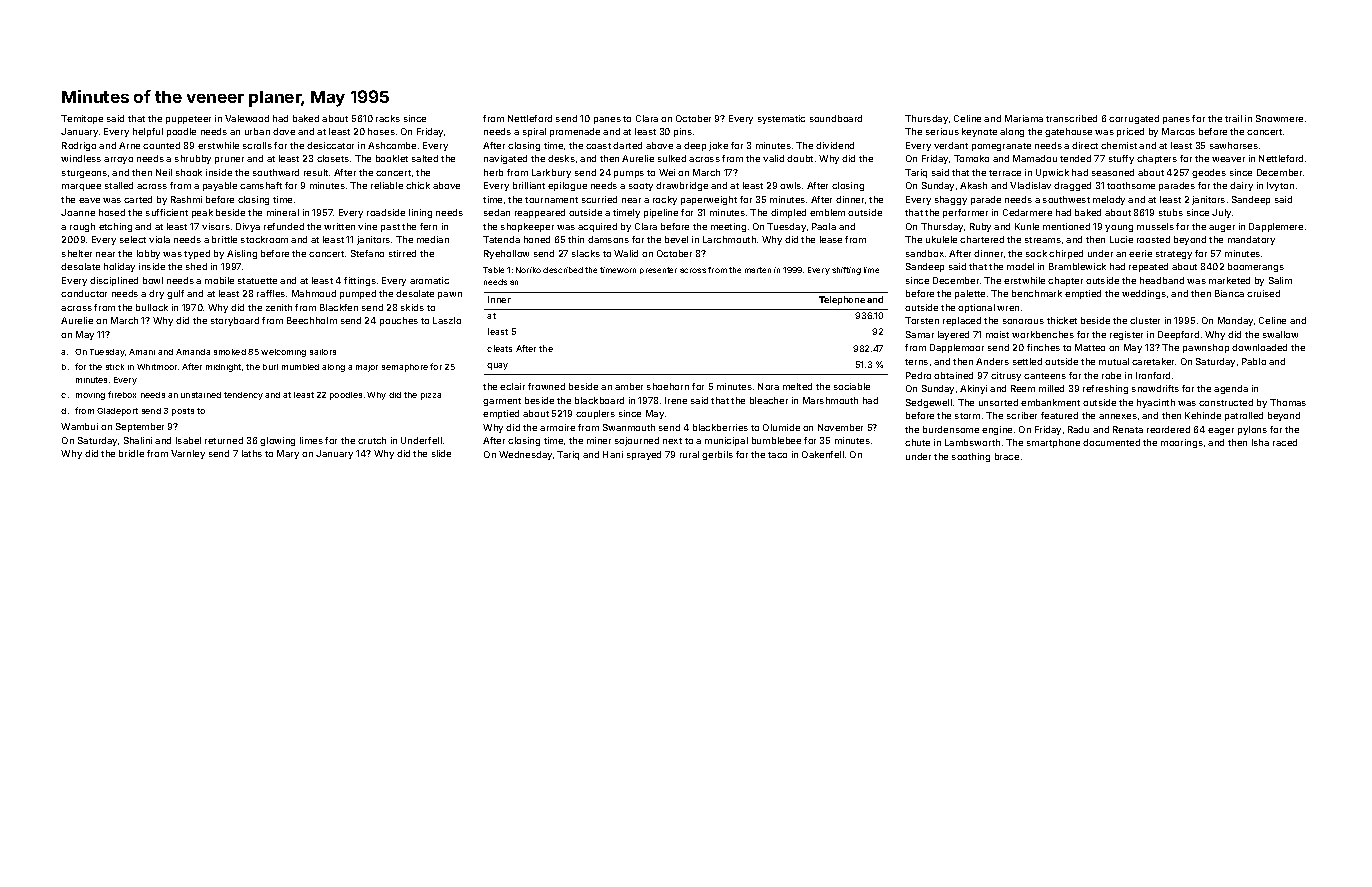  Describe the element at coordinates (925, 253) in the image. I see `sandbox` at that location.
